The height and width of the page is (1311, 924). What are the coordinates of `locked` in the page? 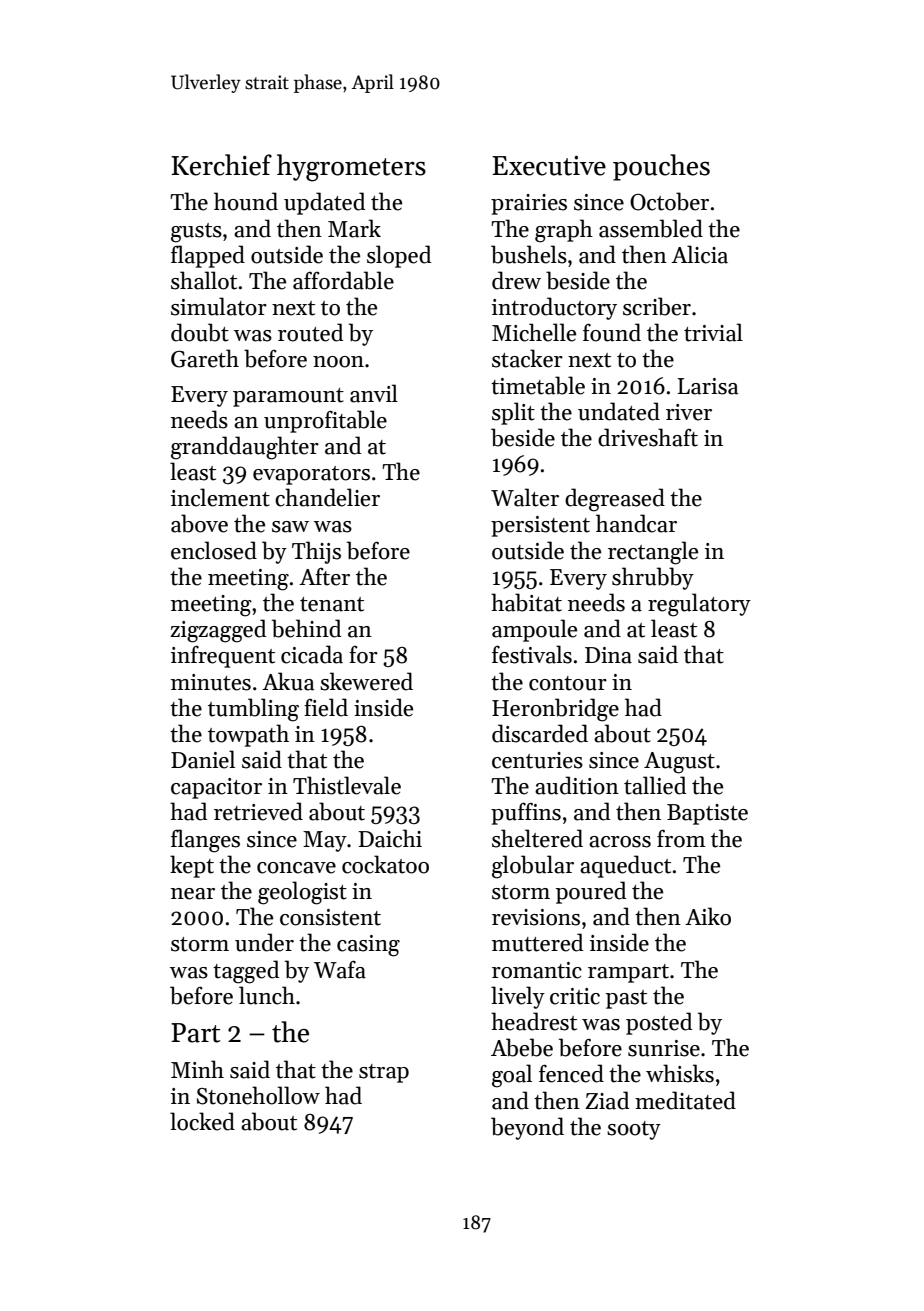 It's located at (202, 1121).
